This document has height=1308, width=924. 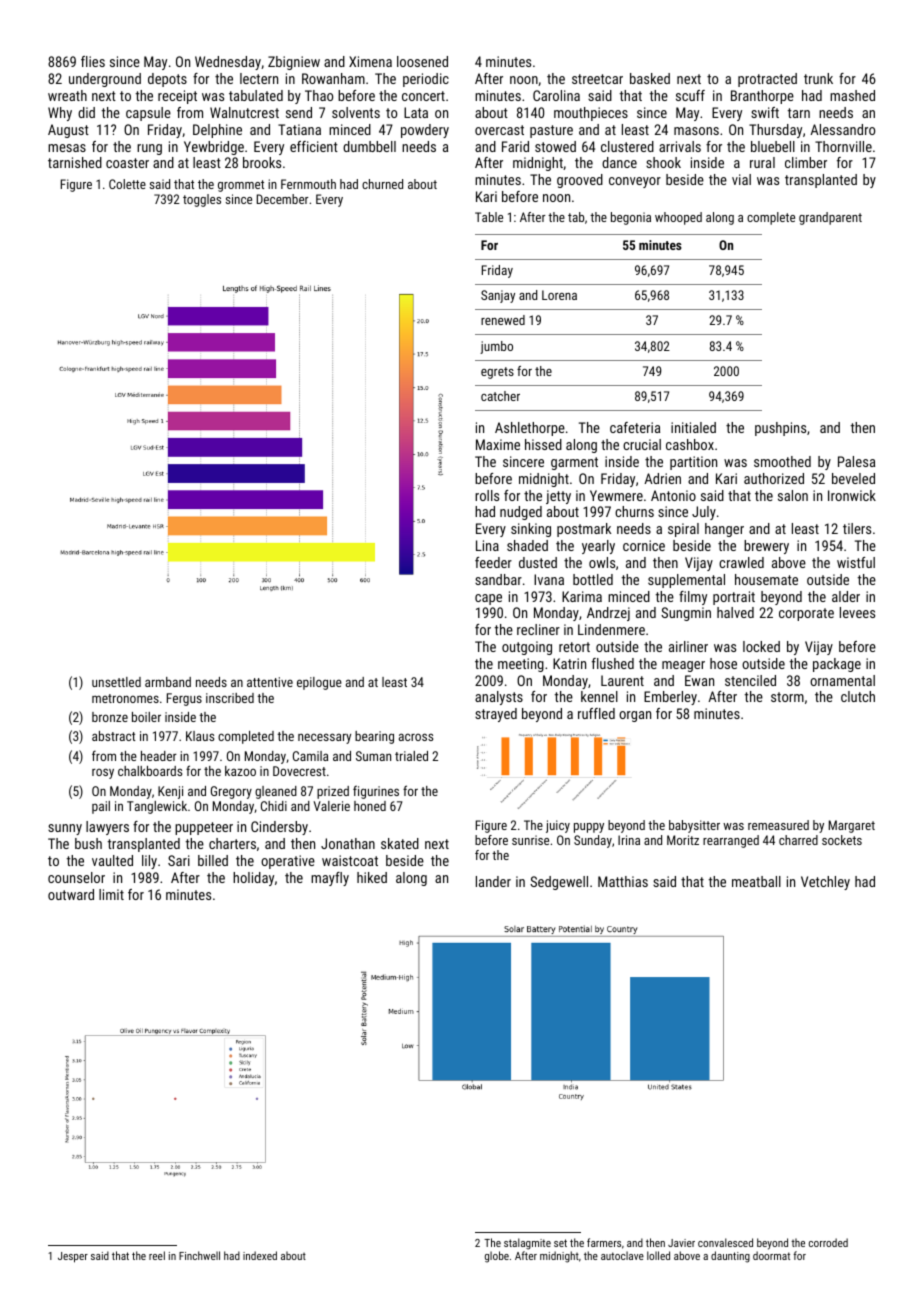 I want to click on flies, so click(x=93, y=61).
